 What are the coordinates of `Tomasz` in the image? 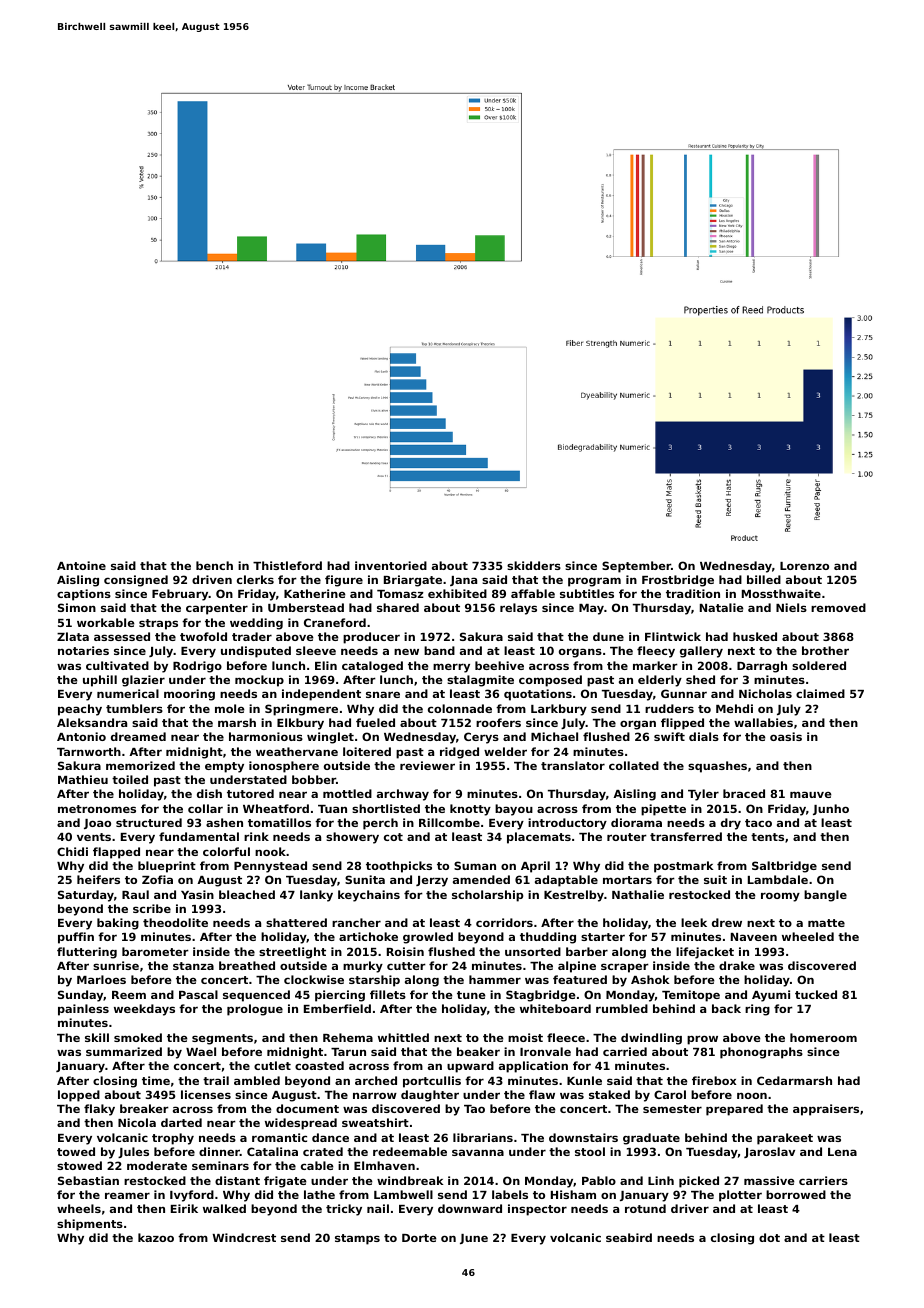 It's located at (400, 594).
